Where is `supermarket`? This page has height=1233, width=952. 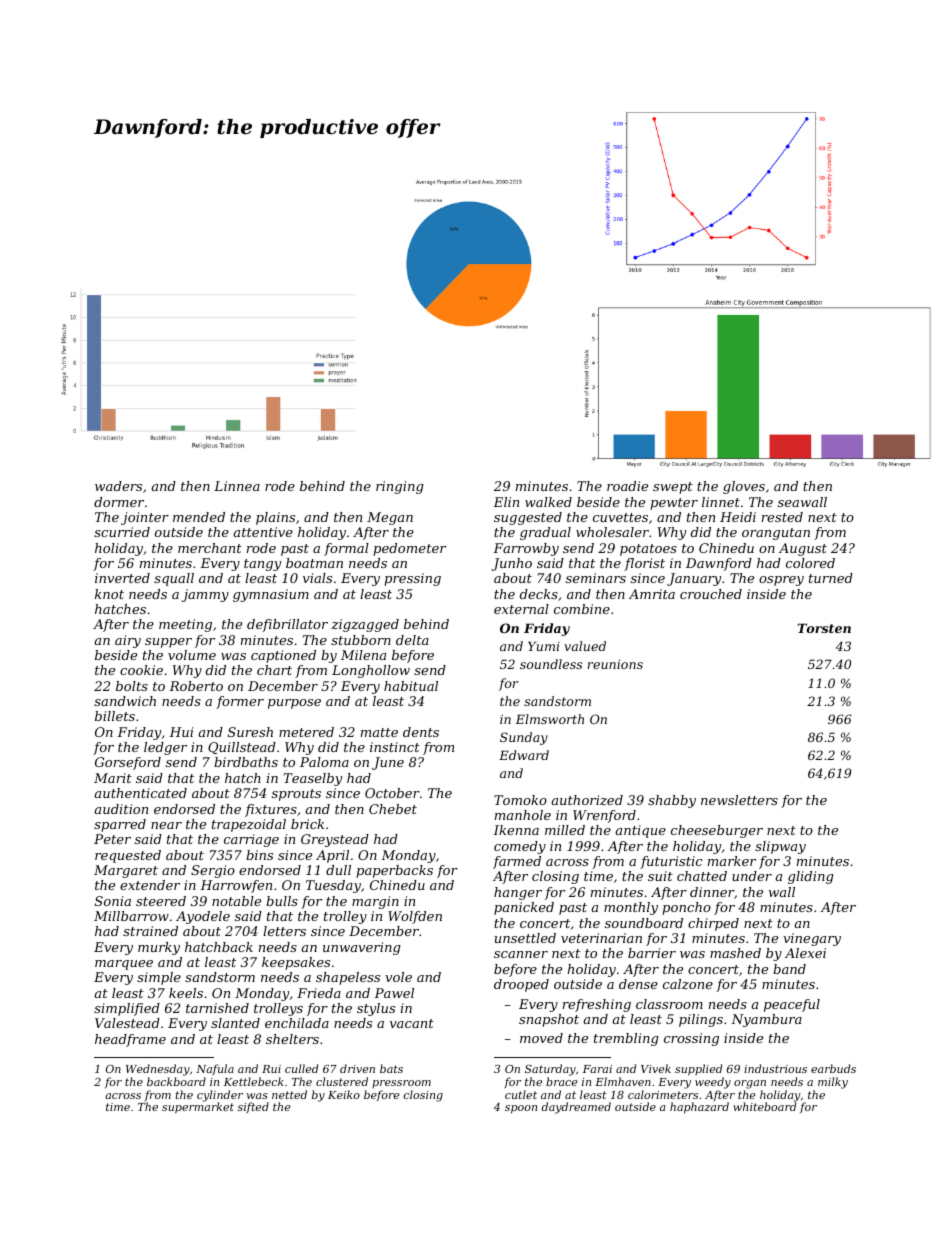
supermarket is located at coordinates (198, 1107).
